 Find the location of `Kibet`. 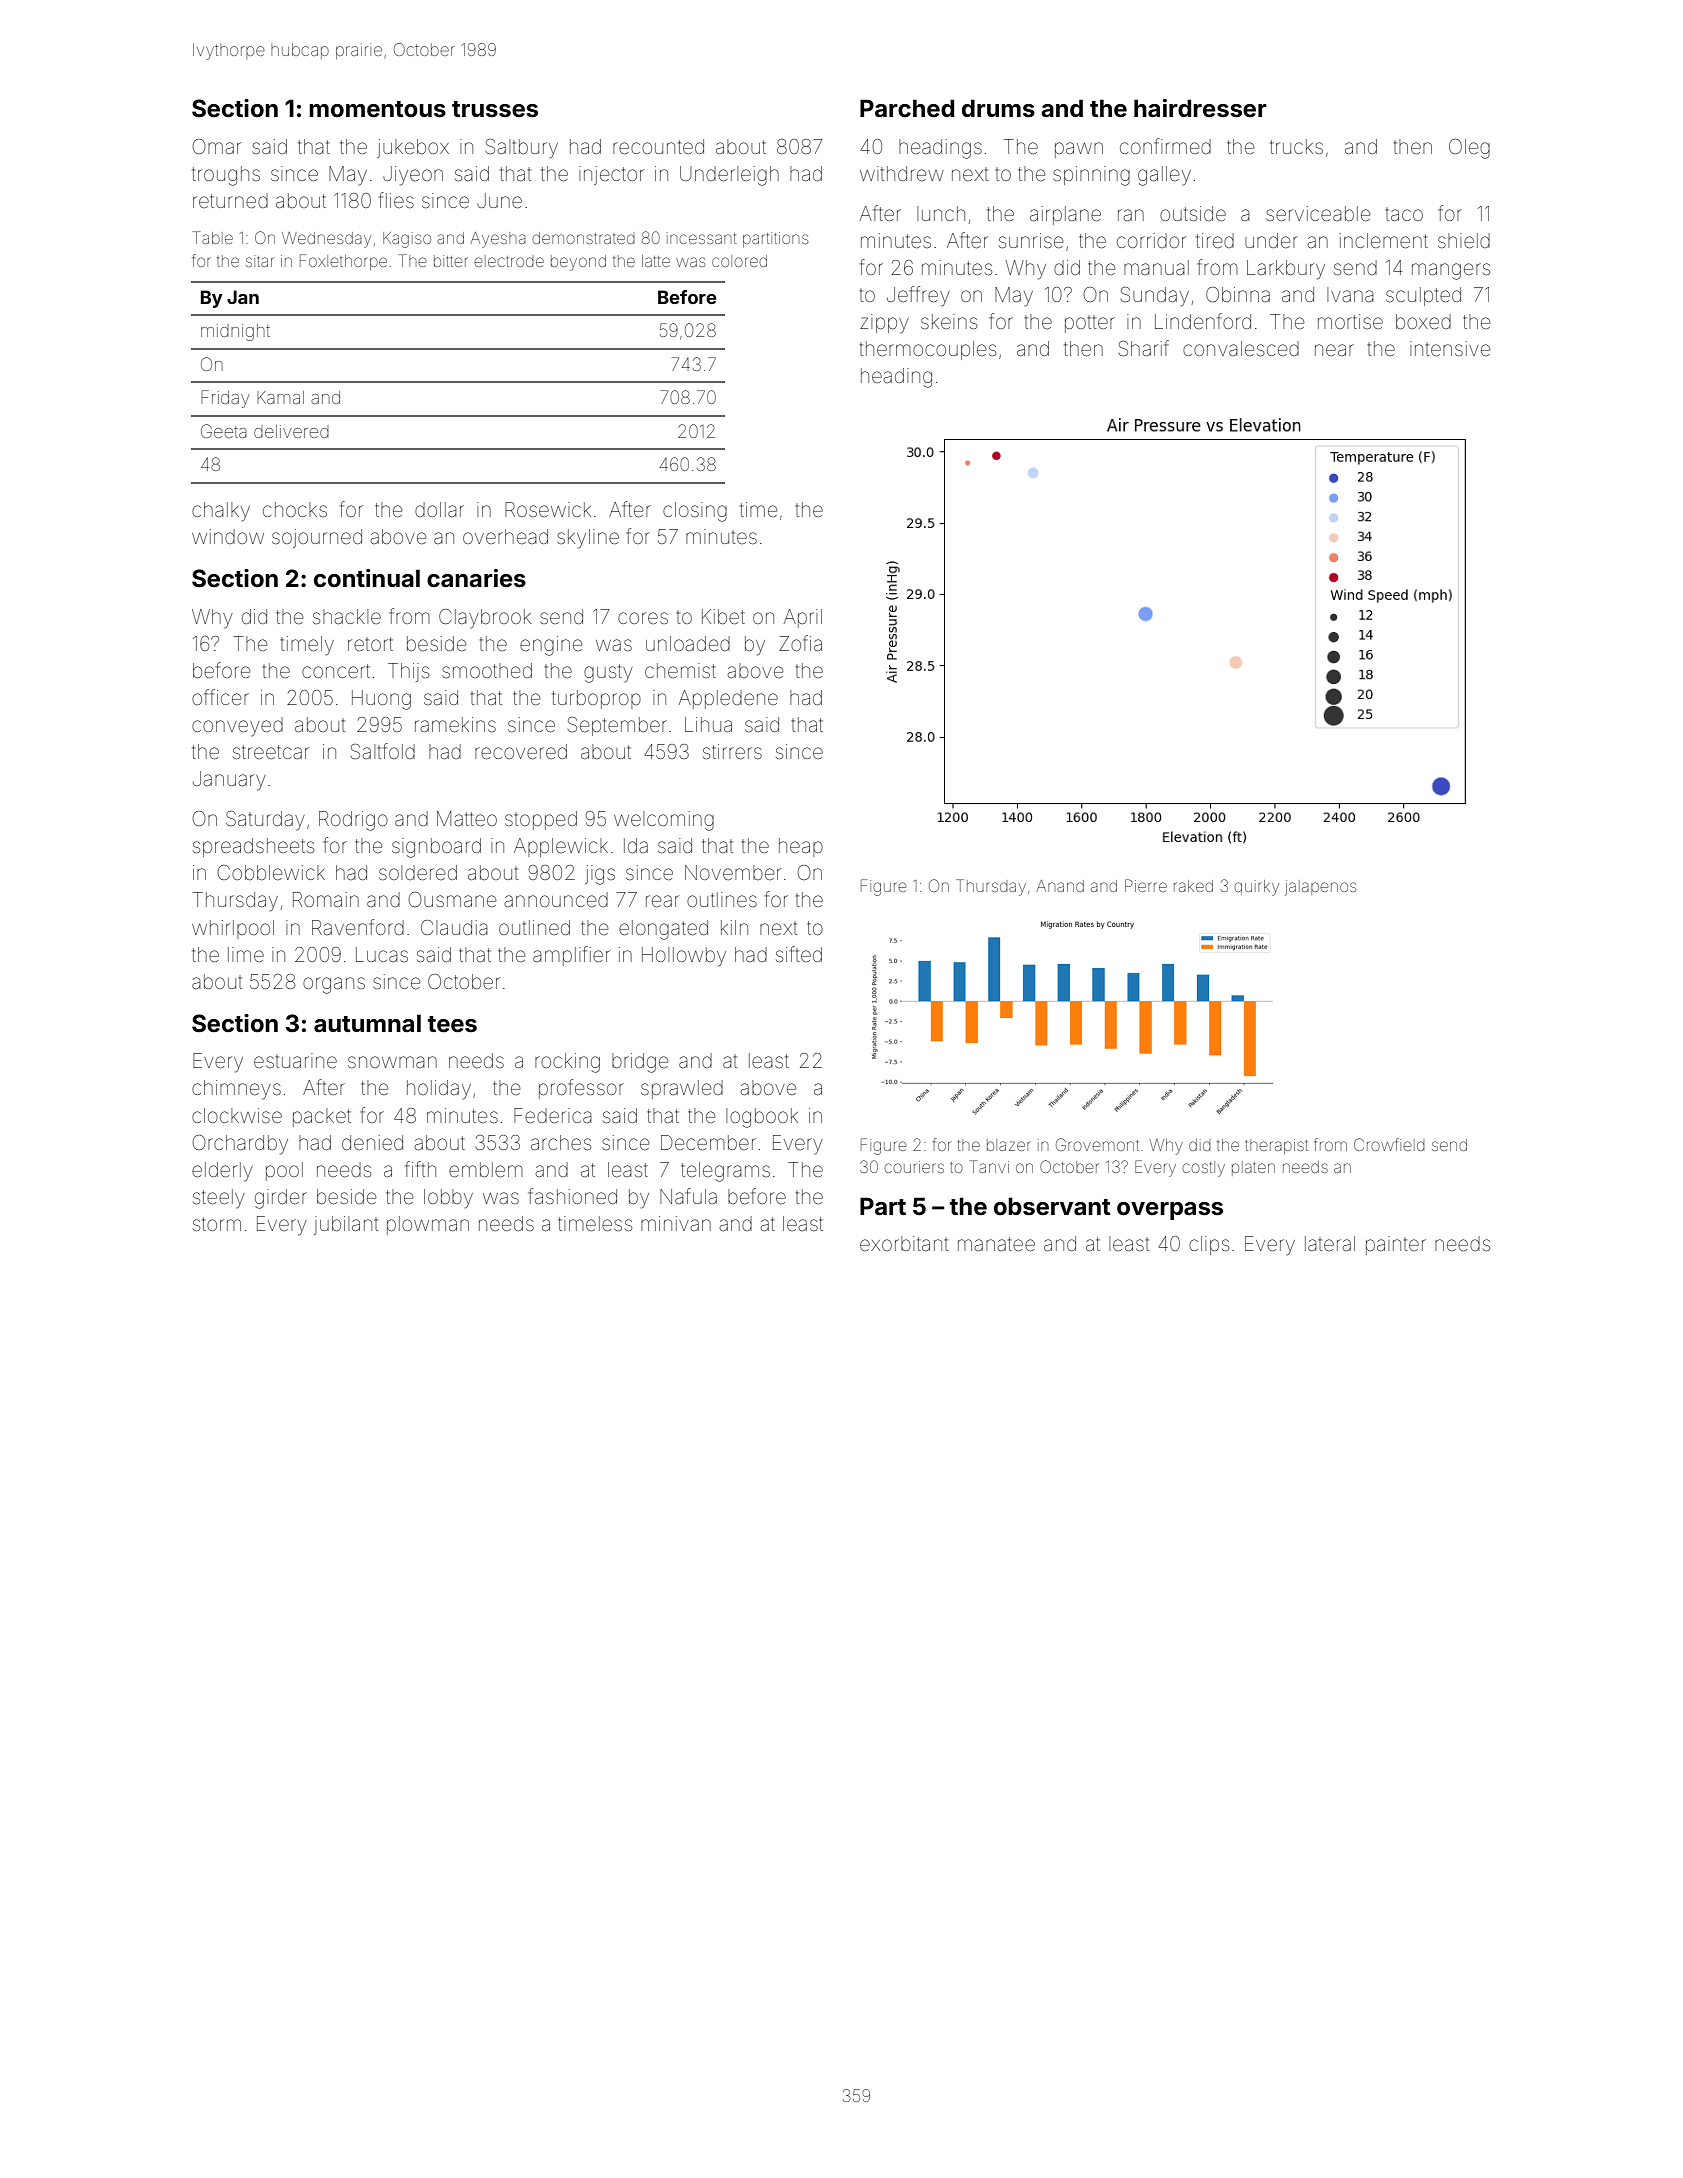

Kibet is located at coordinates (723, 616).
